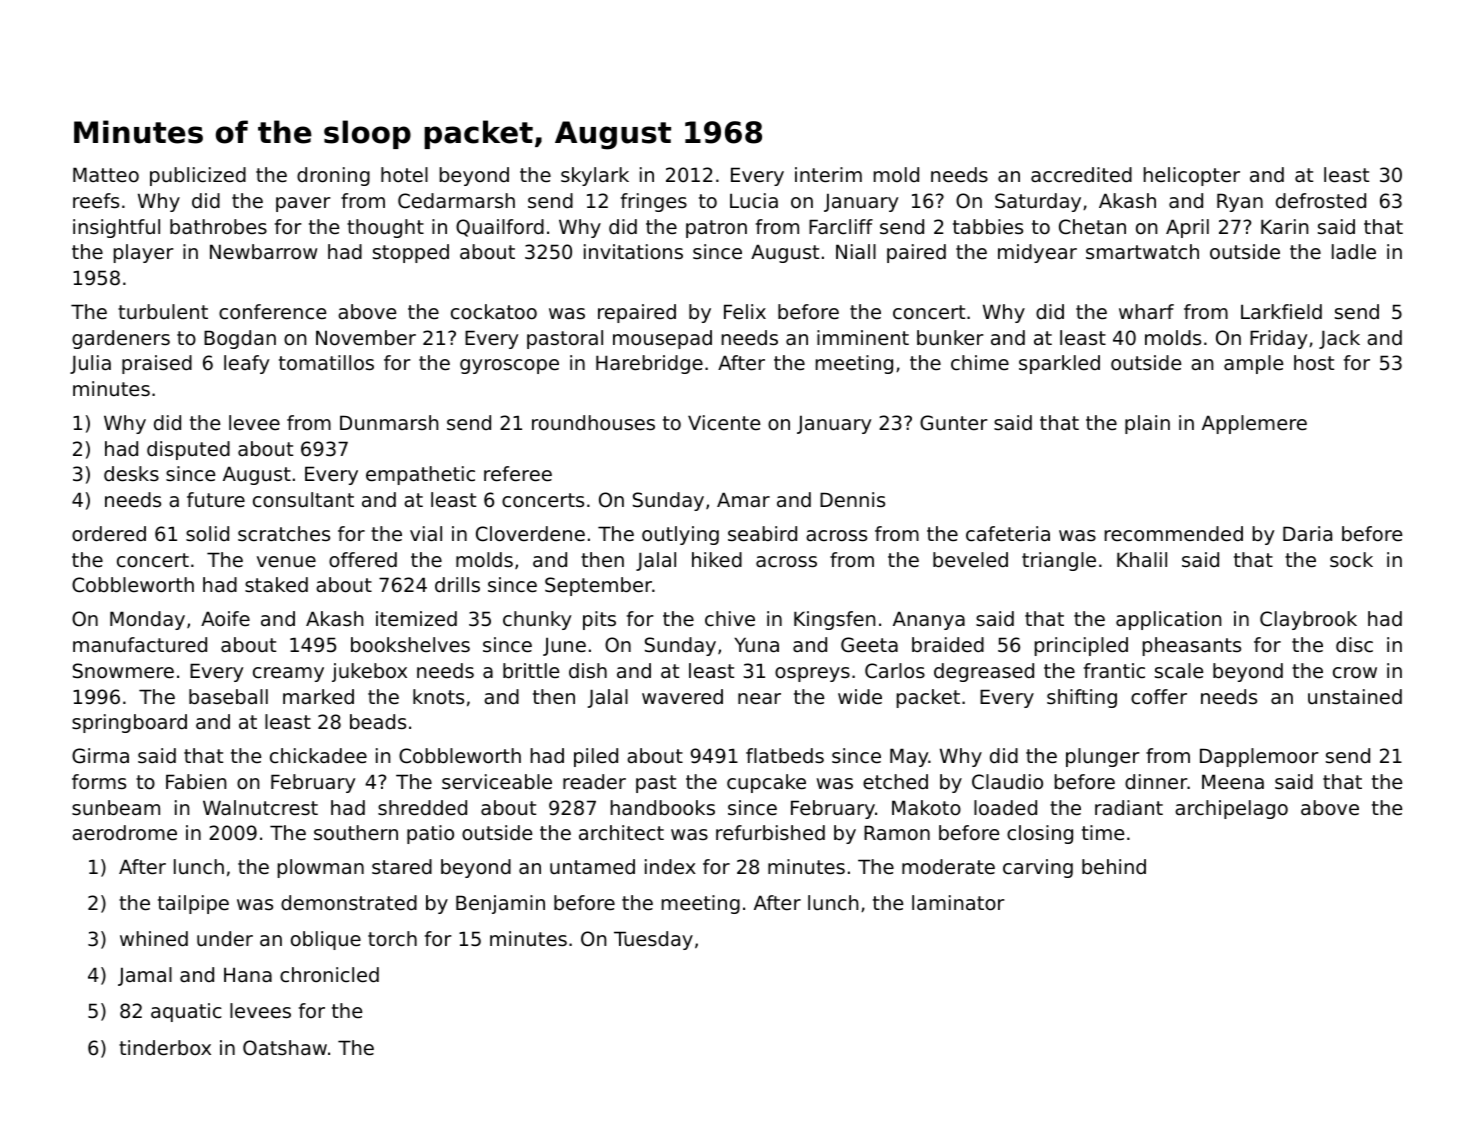 This document has height=1140, width=1475. Describe the element at coordinates (1147, 424) in the document. I see `plain` at that location.
